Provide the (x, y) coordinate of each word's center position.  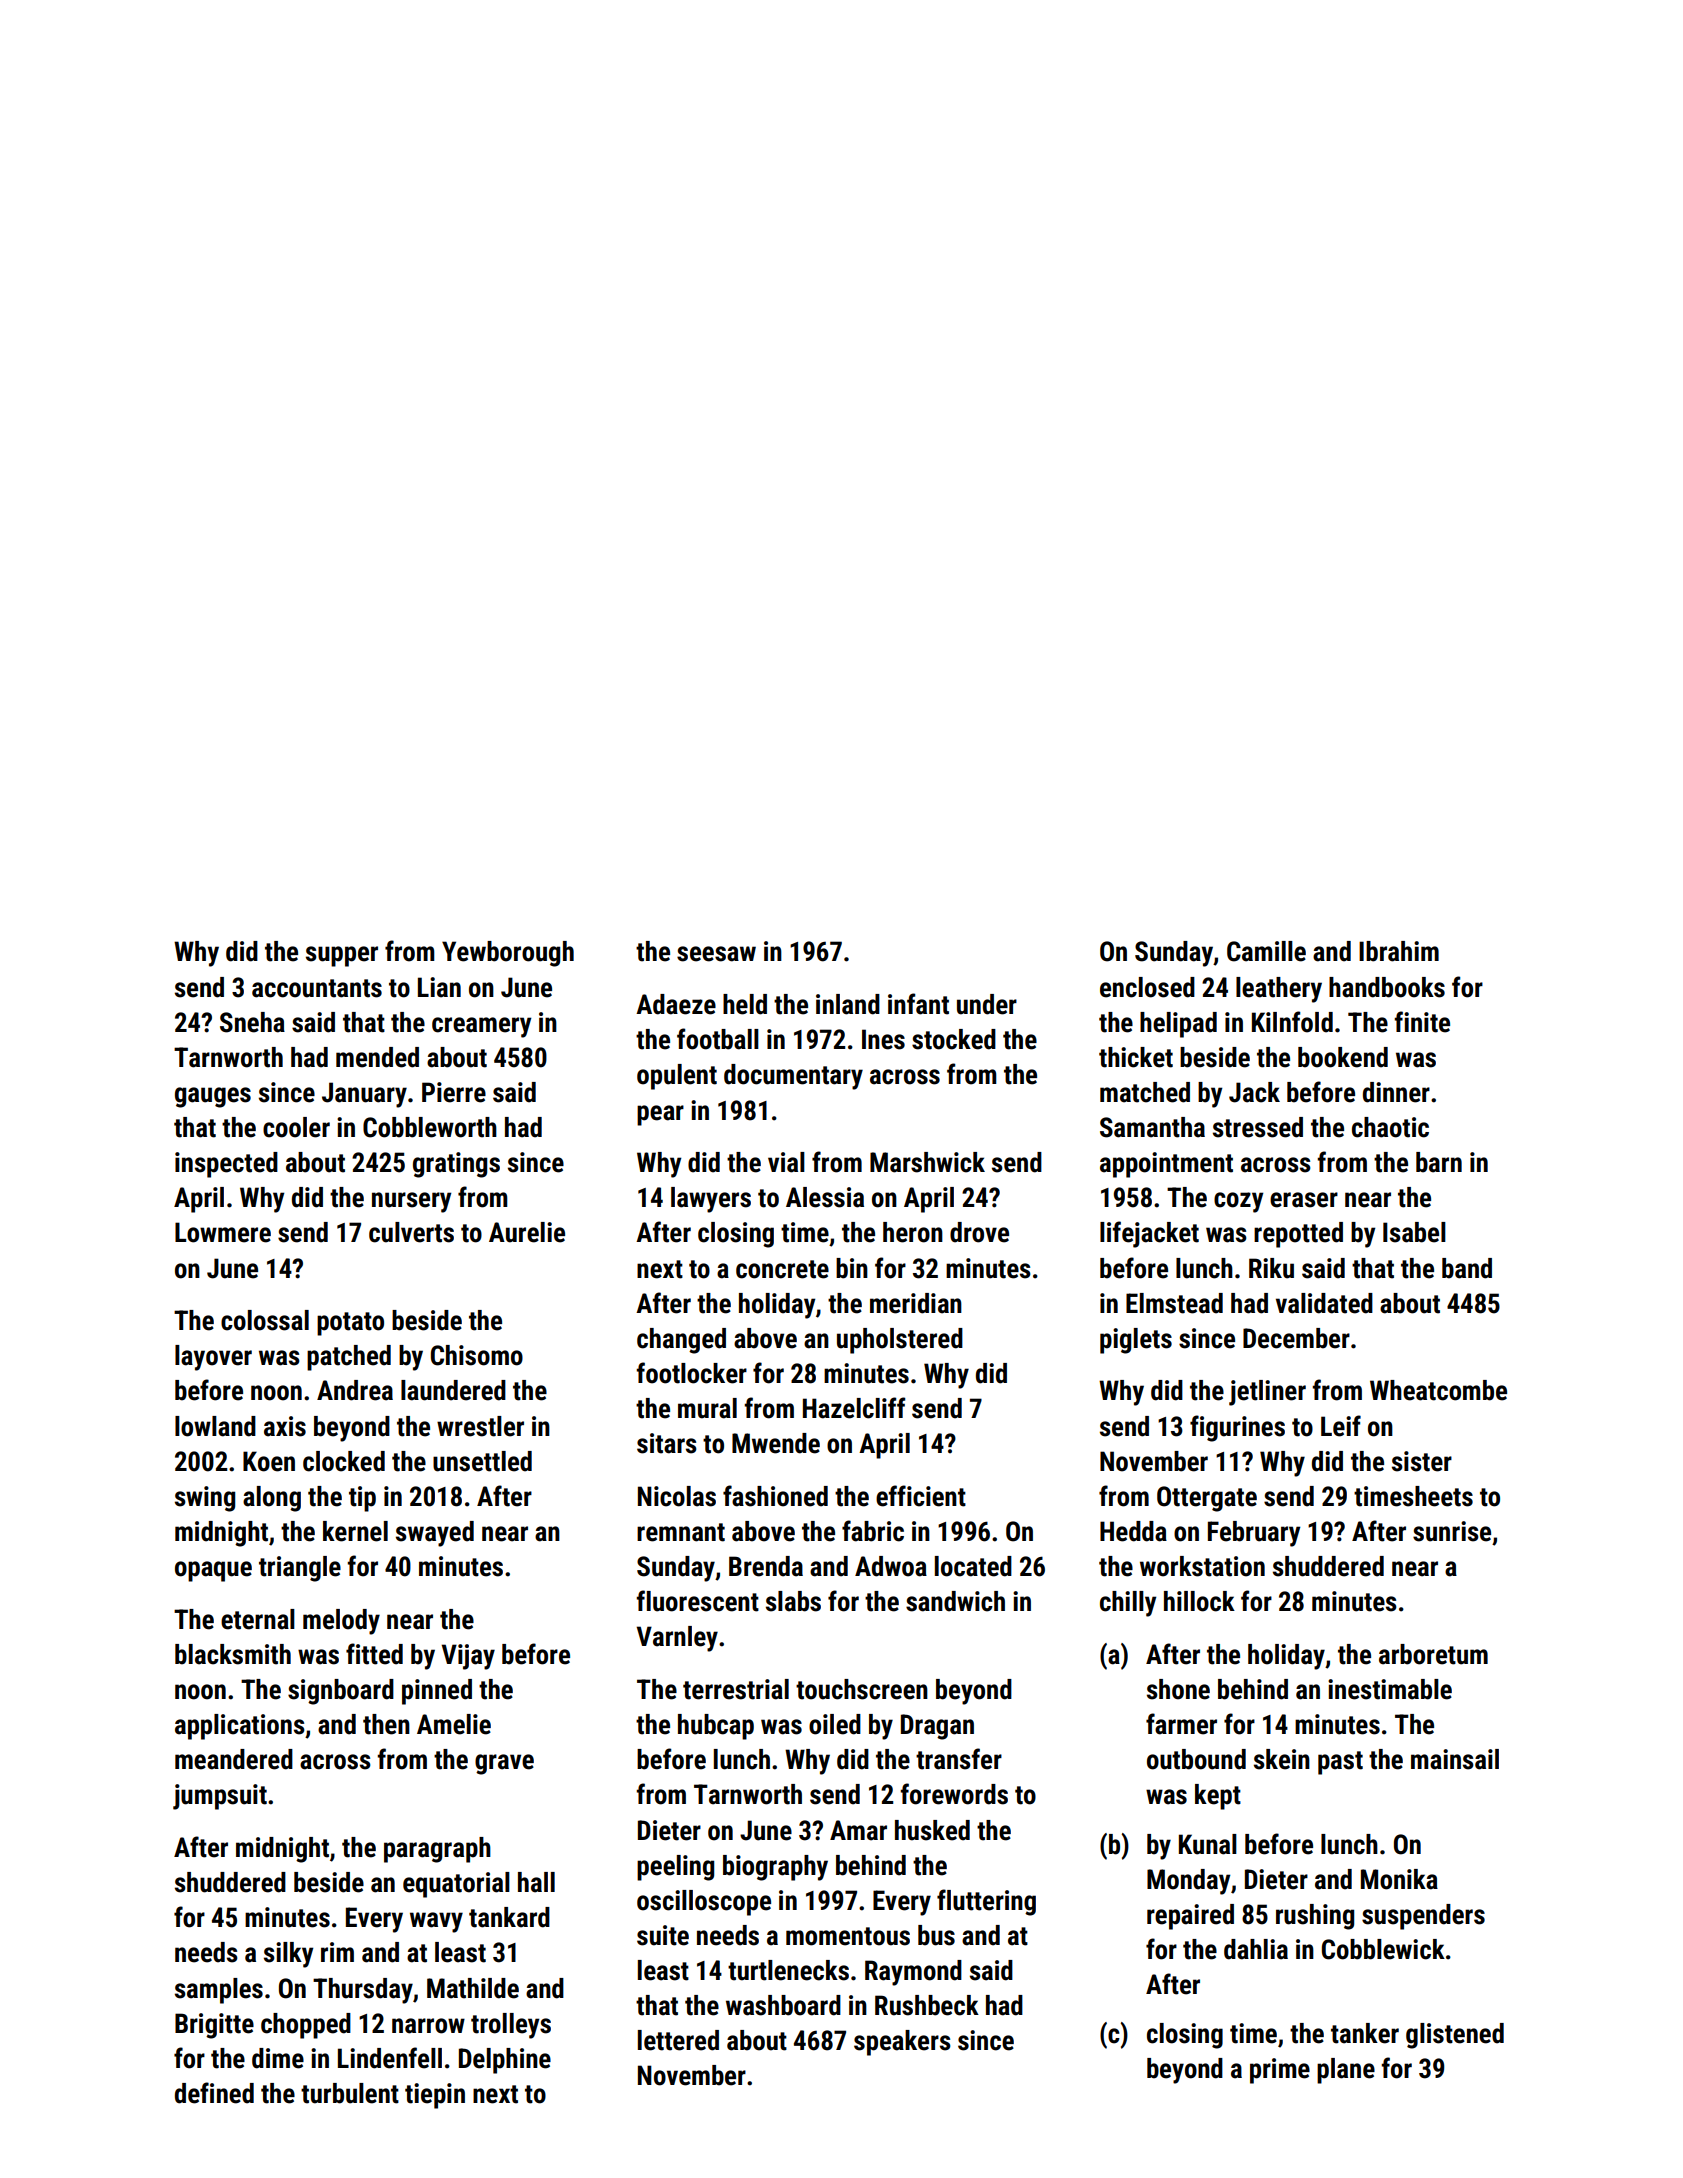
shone (1178, 1689)
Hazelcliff (854, 1408)
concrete (782, 1269)
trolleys (511, 2026)
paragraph (437, 1850)
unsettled (482, 1461)
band (1467, 1268)
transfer (959, 1759)
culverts (411, 1232)
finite (1422, 1022)
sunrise (1452, 1531)
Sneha (252, 1022)
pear (660, 1115)
